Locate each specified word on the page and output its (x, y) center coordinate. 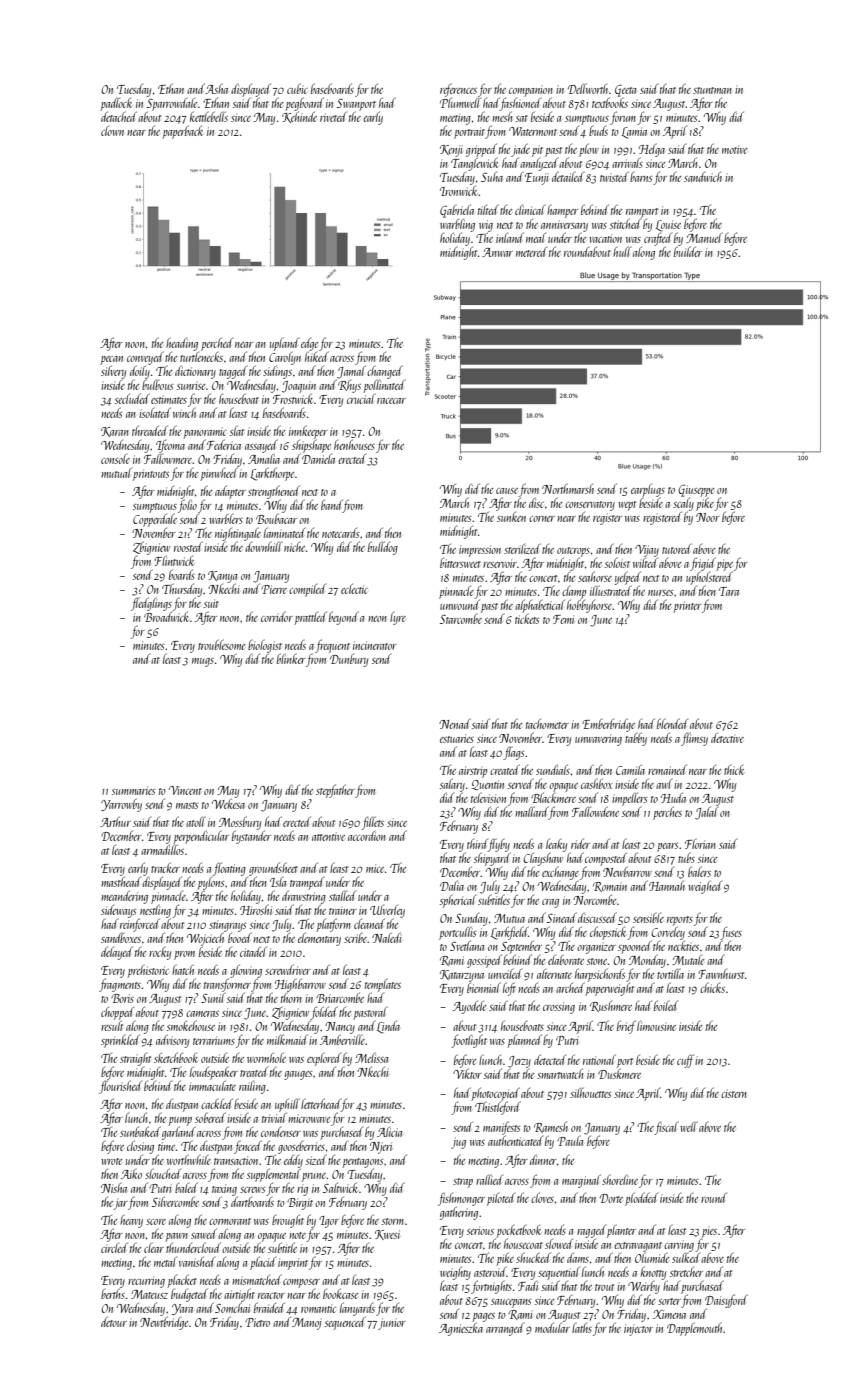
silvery (113, 372)
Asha (216, 88)
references (458, 90)
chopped (117, 1013)
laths (582, 1327)
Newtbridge (164, 1323)
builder (688, 251)
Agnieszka (461, 1329)
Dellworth (588, 88)
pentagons (362, 1163)
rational (599, 1059)
